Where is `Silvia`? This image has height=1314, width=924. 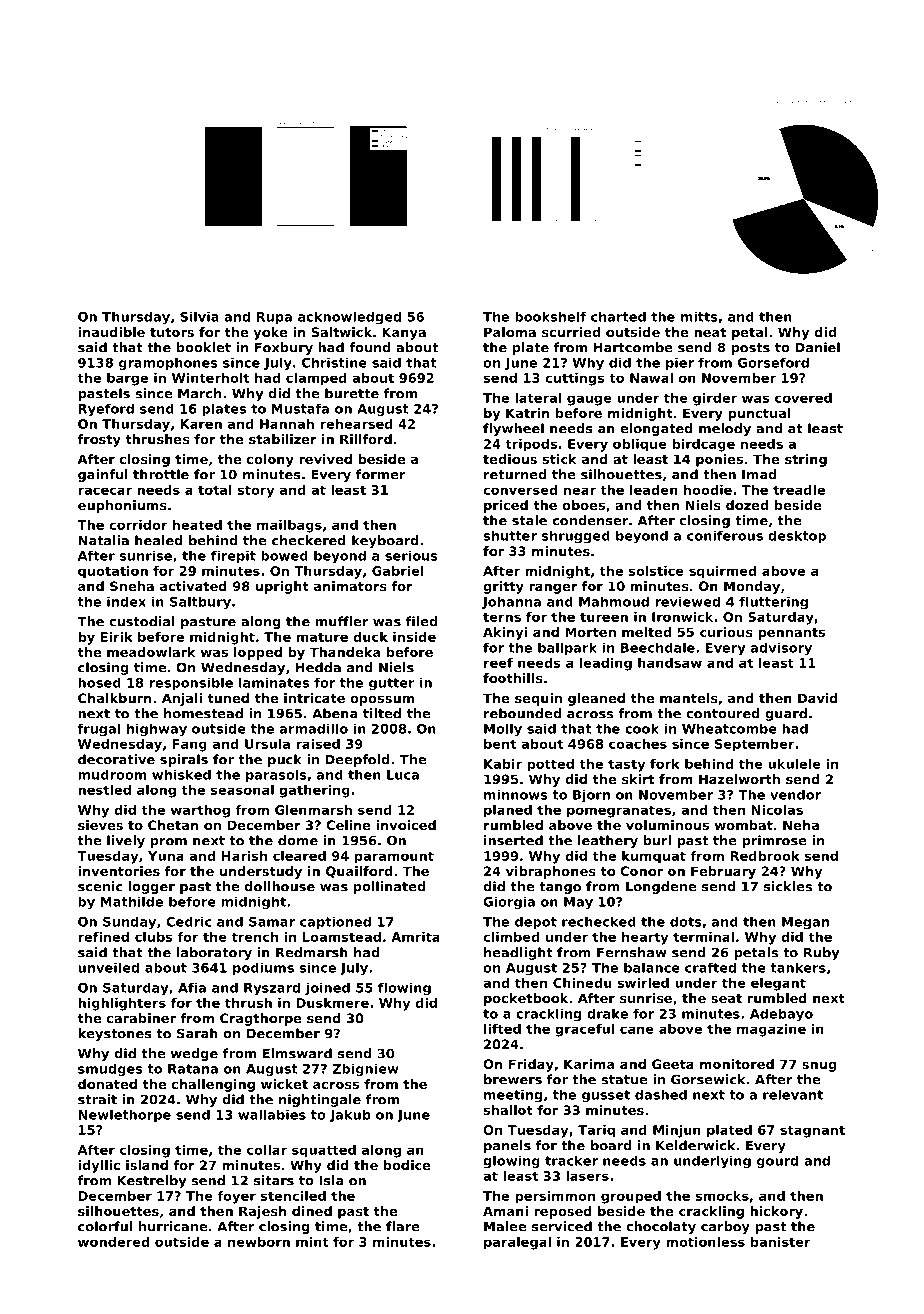 Silvia is located at coordinates (199, 317).
